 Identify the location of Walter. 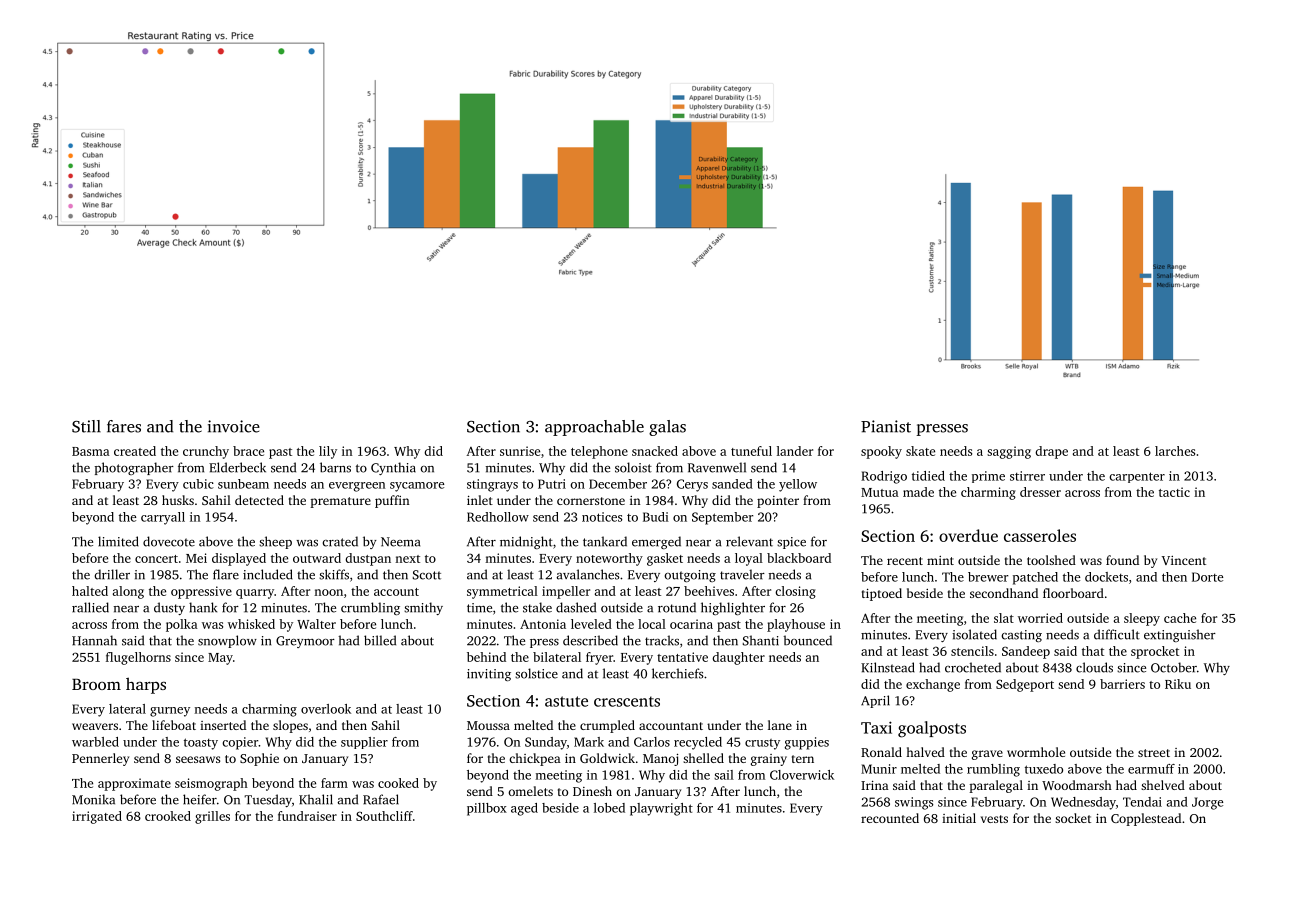
(316, 624).
